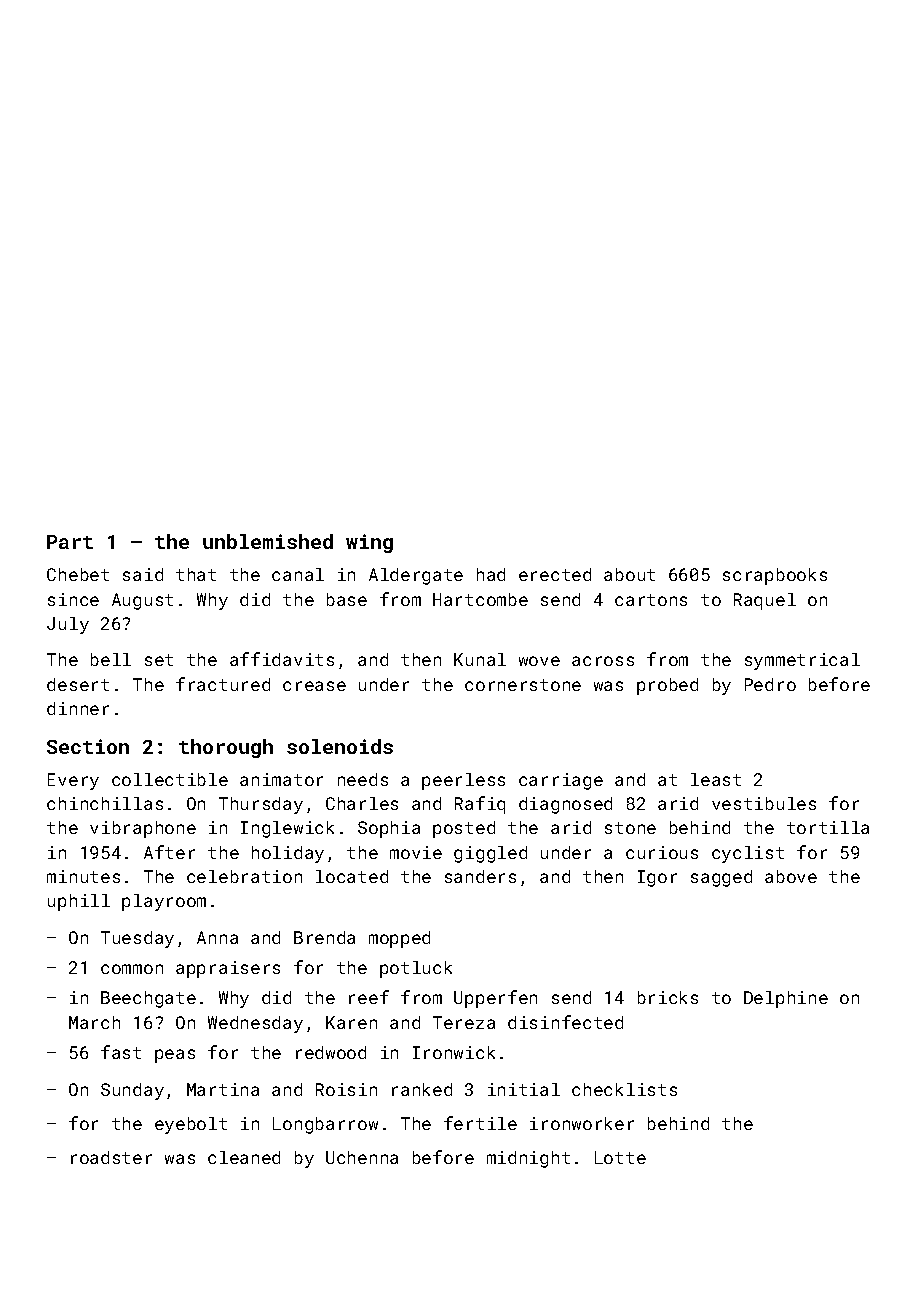 Image resolution: width=924 pixels, height=1308 pixels. What do you see at coordinates (362, 1157) in the screenshot?
I see `Uchenna` at bounding box center [362, 1157].
